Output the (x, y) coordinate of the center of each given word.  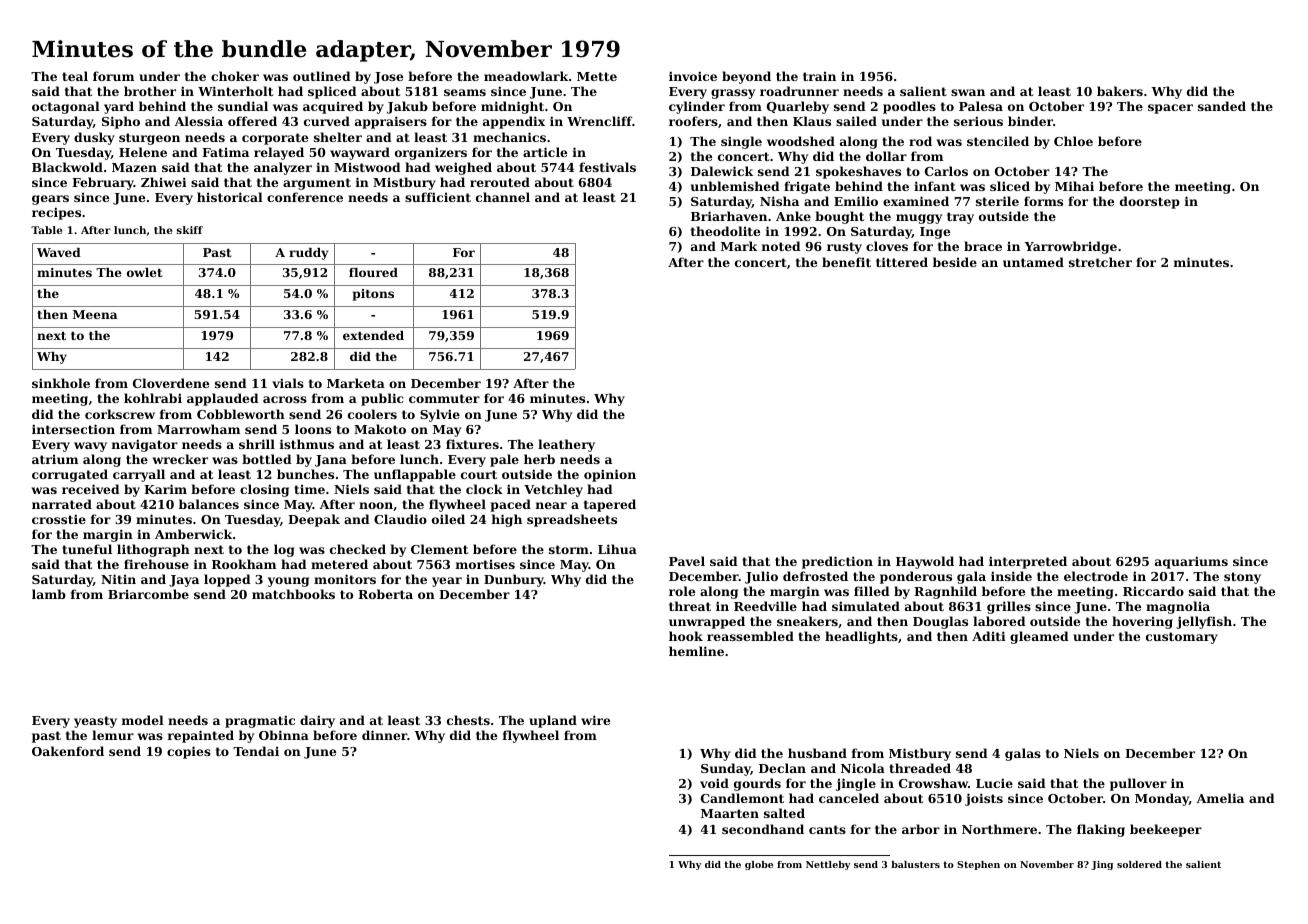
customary (1182, 638)
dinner (384, 735)
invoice (693, 76)
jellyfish (1204, 622)
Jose (388, 78)
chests (468, 720)
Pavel (687, 561)
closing (264, 490)
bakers (1120, 91)
